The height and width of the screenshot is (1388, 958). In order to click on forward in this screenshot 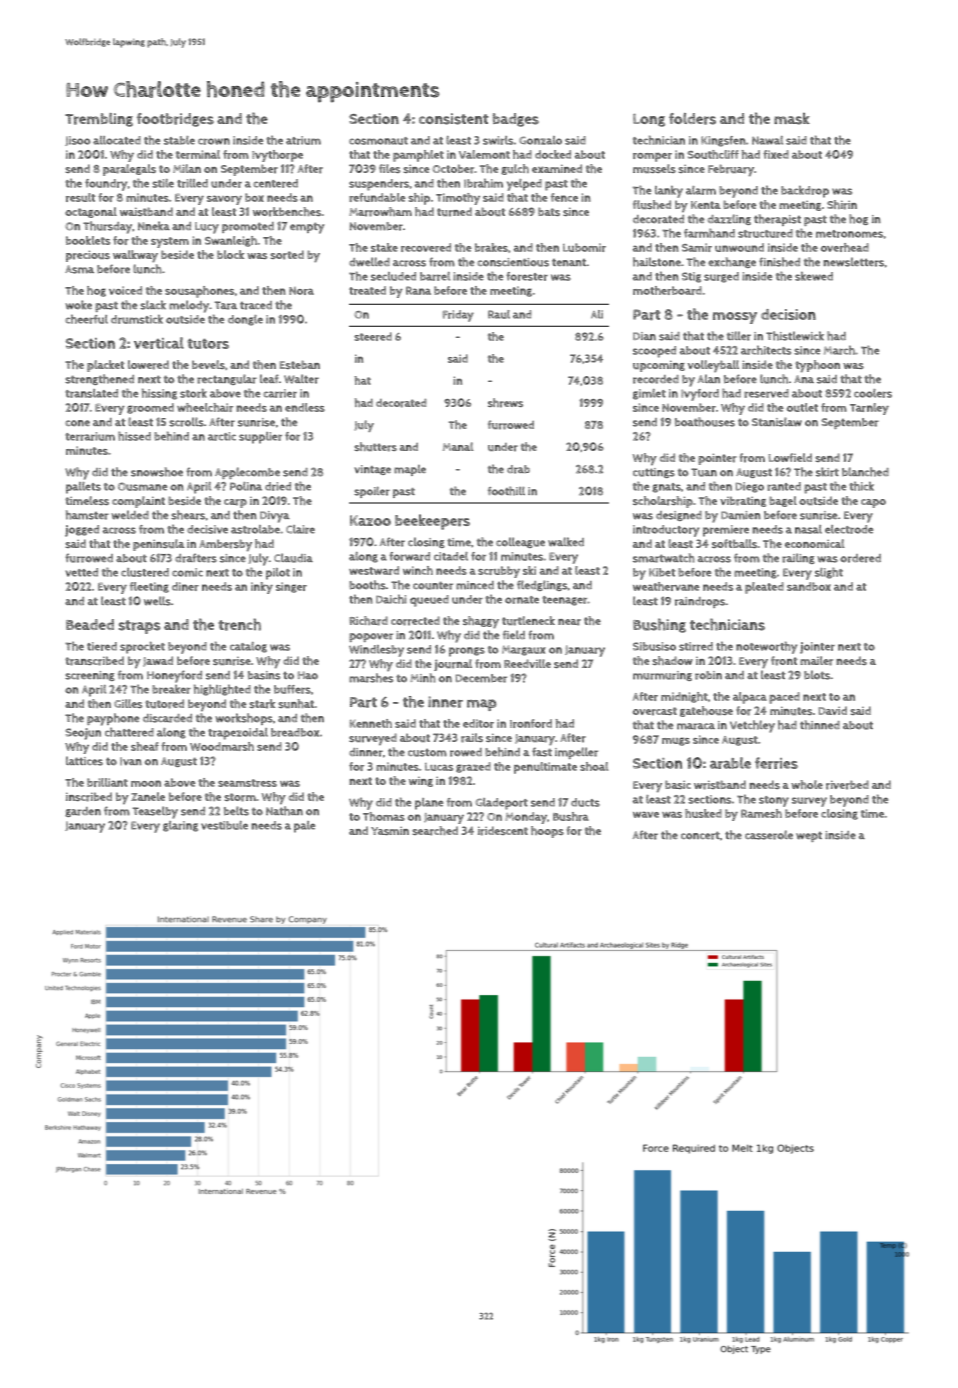, I will do `click(409, 556)`.
